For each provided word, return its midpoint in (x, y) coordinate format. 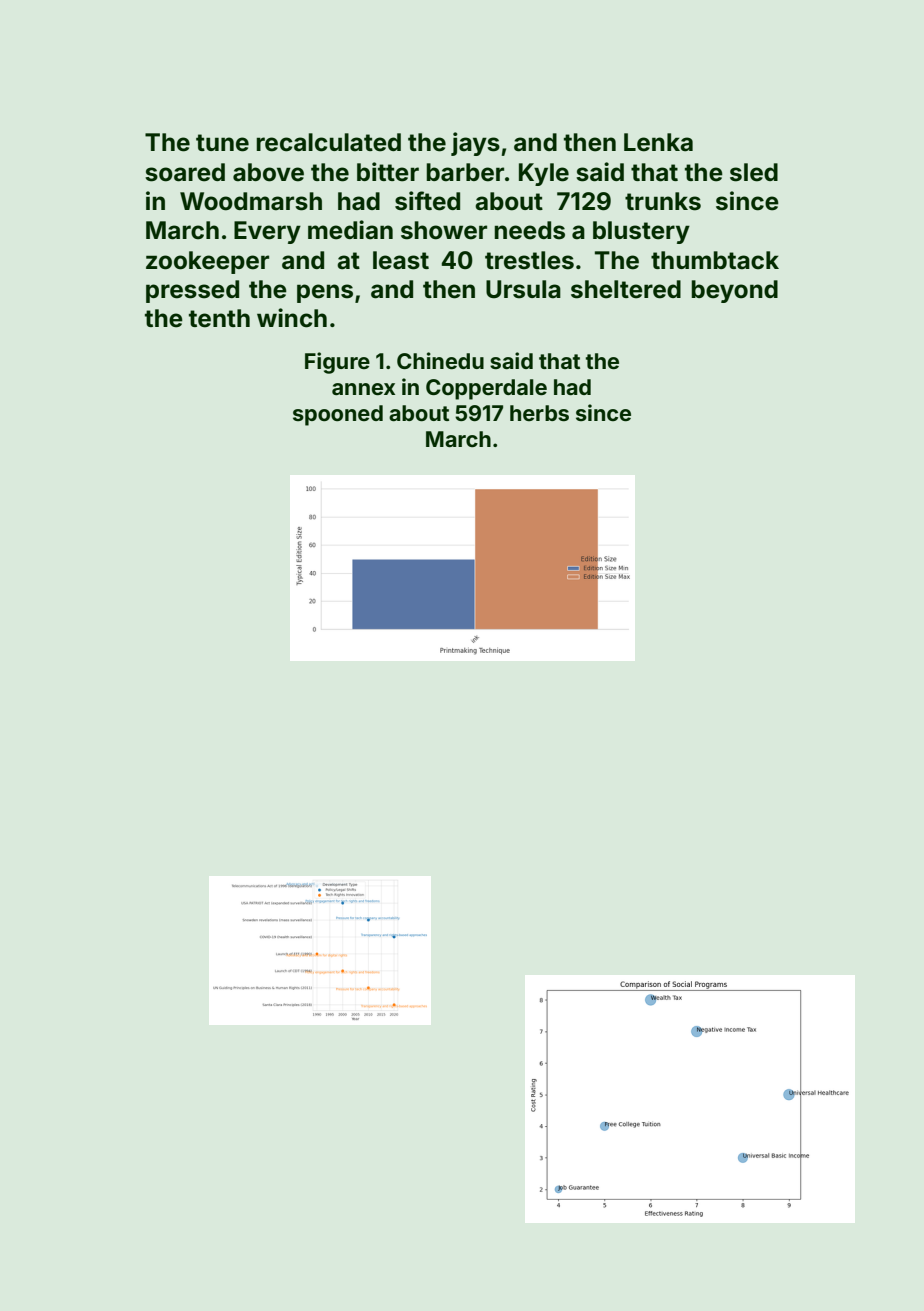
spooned (338, 415)
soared (185, 172)
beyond (734, 291)
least (401, 260)
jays (475, 144)
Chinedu (440, 360)
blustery (641, 232)
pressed (192, 291)
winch (292, 318)
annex (363, 389)
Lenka (658, 142)
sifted (427, 201)
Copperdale (486, 389)
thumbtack (715, 260)
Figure (337, 363)
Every (267, 232)
